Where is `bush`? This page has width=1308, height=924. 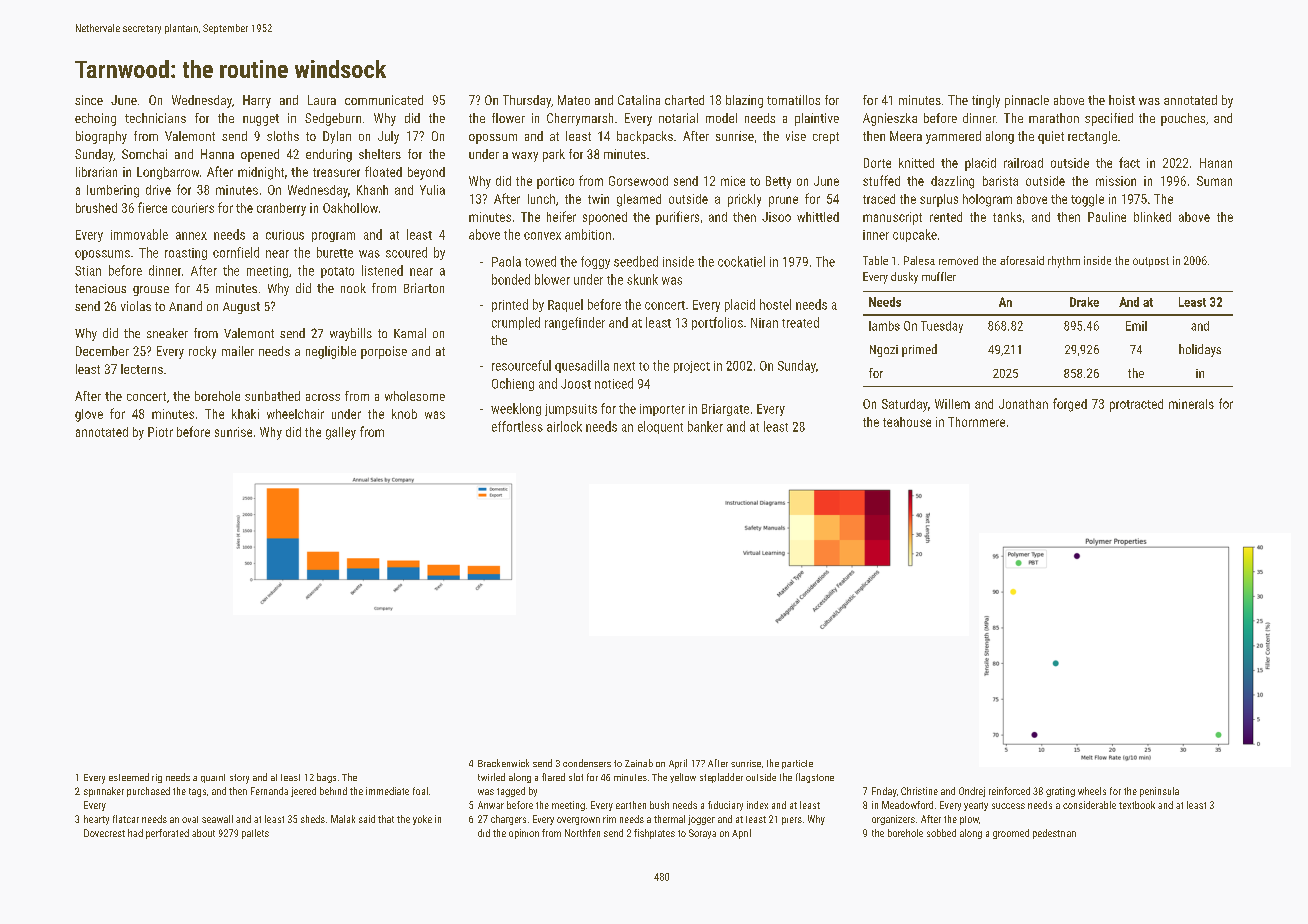 bush is located at coordinates (659, 805).
